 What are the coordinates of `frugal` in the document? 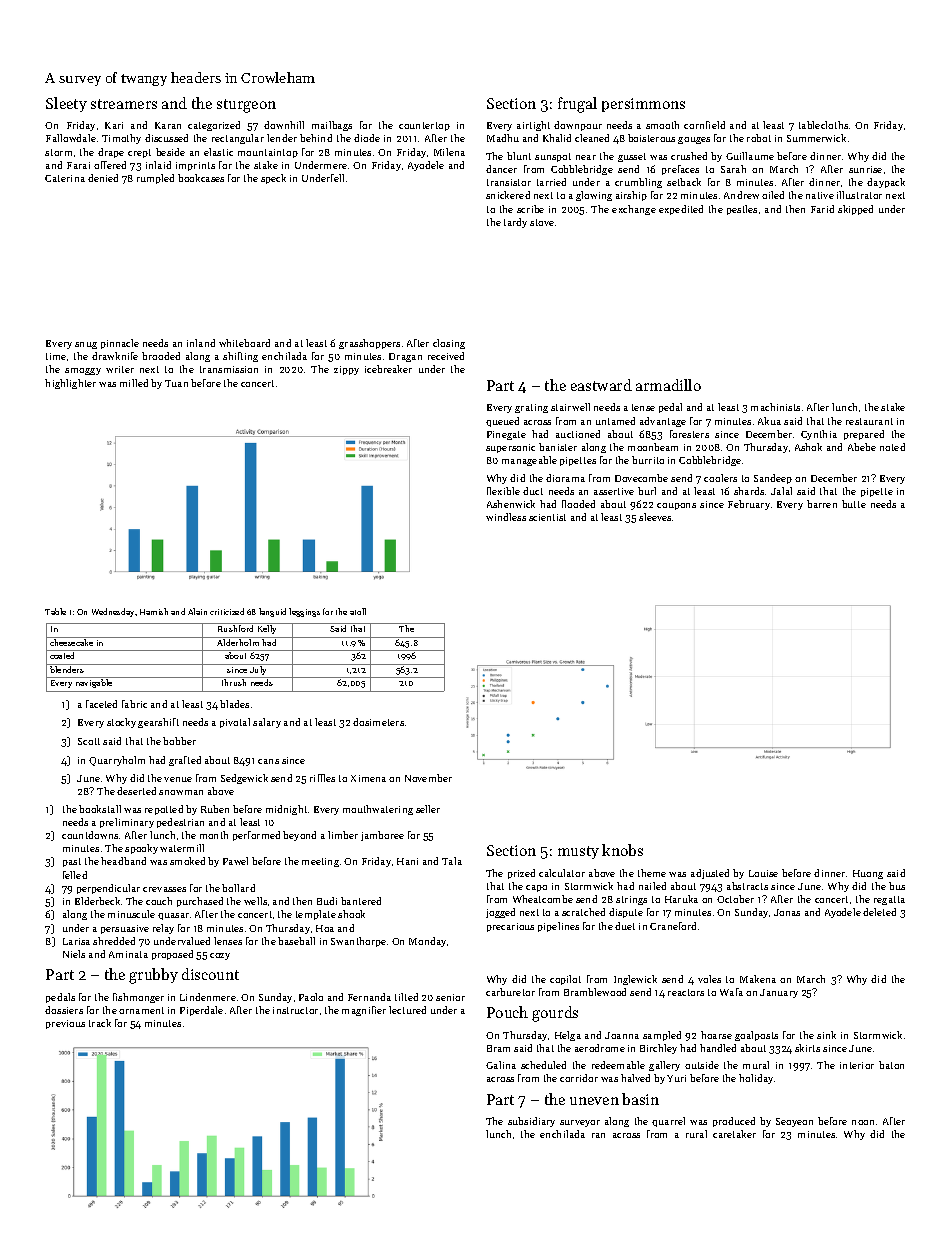 It's located at (577, 105).
